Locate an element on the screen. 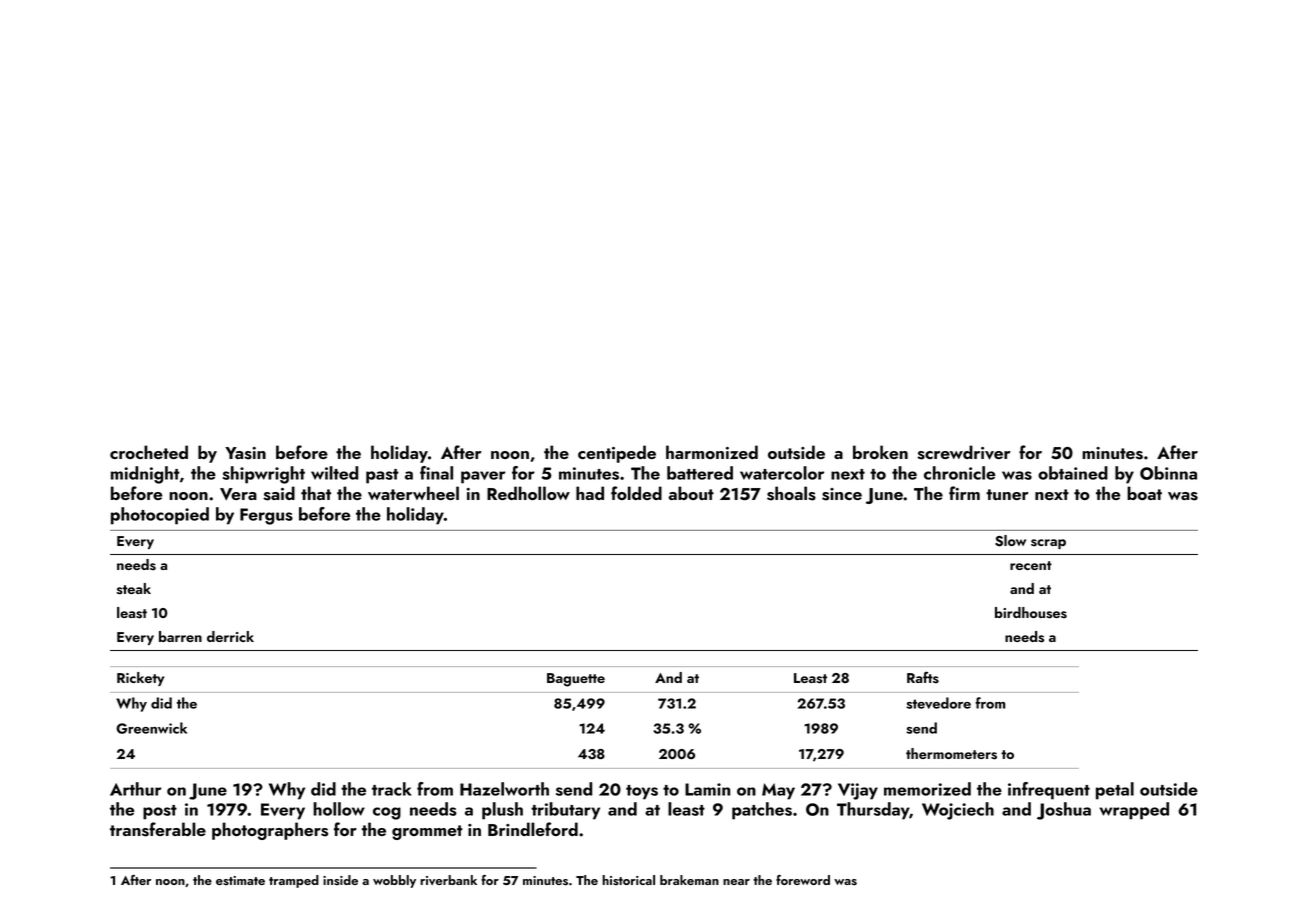 The width and height of the screenshot is (1308, 924). Rickety is located at coordinates (140, 679).
